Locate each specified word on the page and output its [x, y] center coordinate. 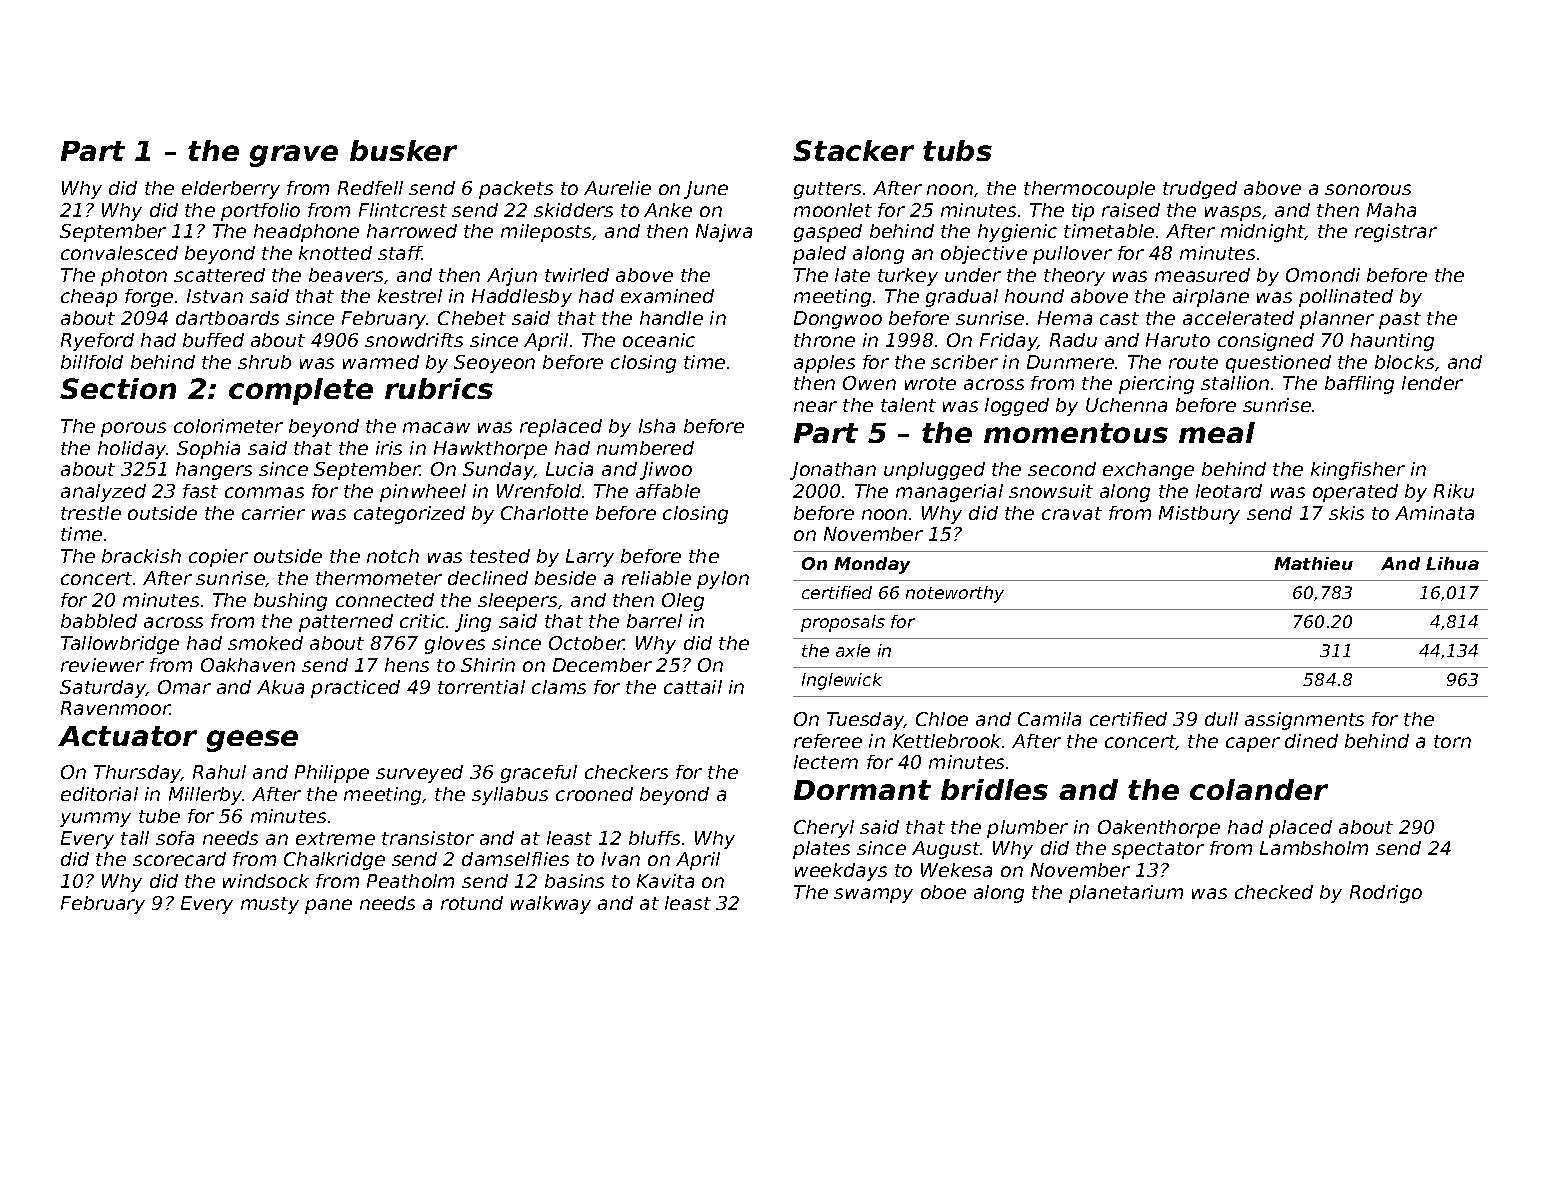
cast [1119, 318]
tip [1083, 212]
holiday [132, 450]
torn [1452, 741]
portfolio [260, 212]
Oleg [683, 602]
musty [270, 905]
